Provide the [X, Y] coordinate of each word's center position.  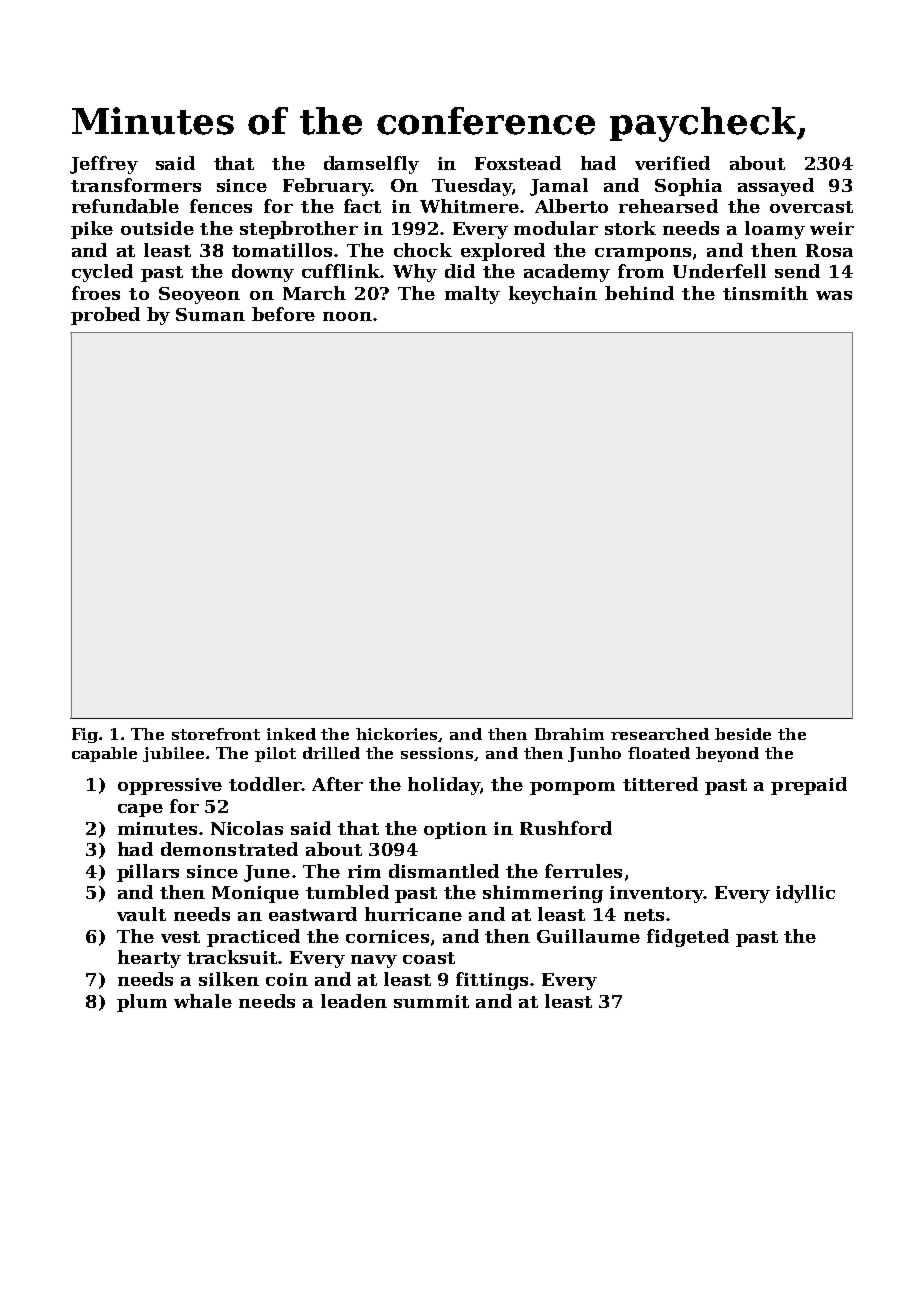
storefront [216, 734]
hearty [149, 959]
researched [660, 734]
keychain [553, 295]
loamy [775, 230]
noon [347, 316]
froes [96, 293]
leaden [354, 1001]
